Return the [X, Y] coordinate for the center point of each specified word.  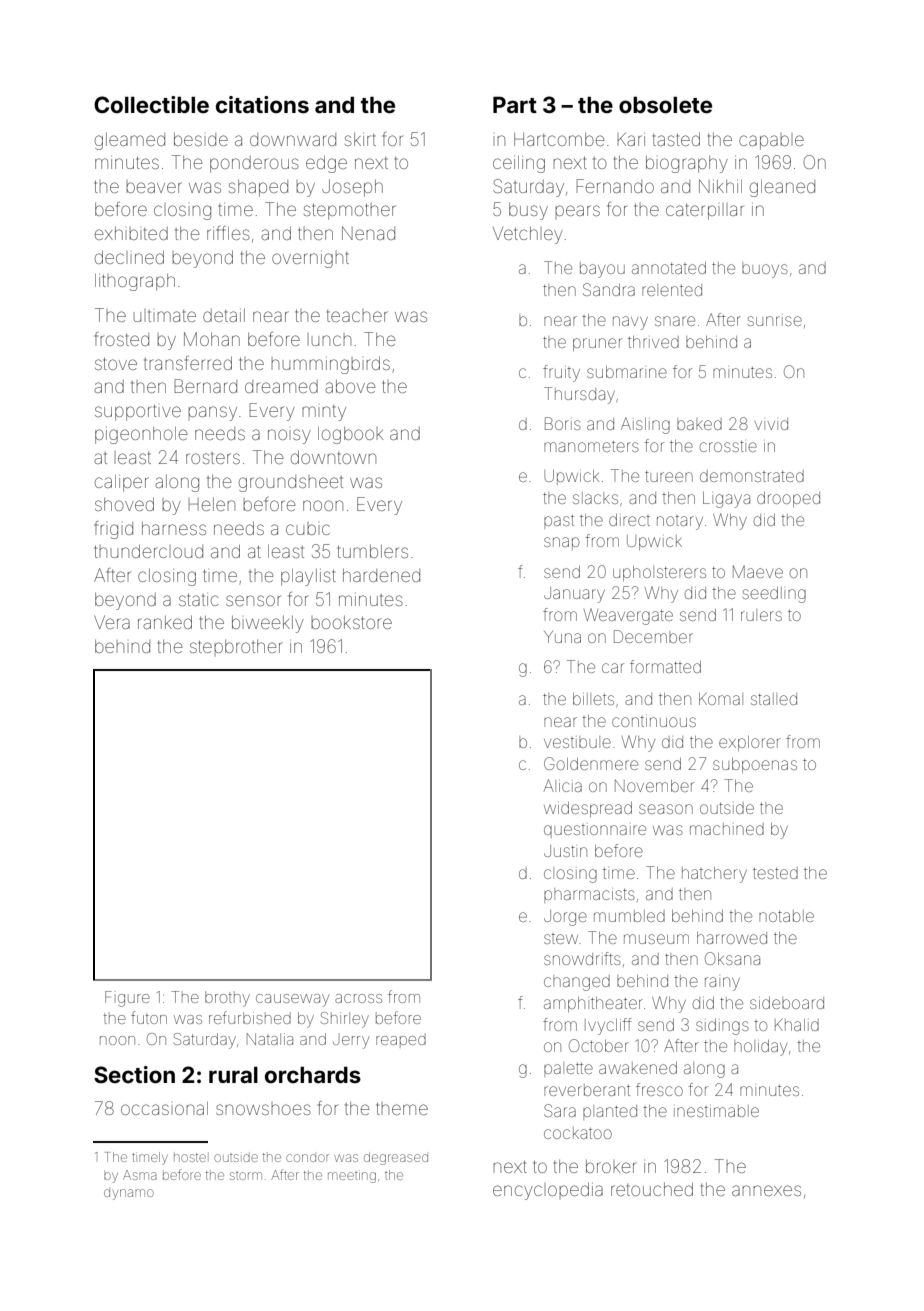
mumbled [629, 916]
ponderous [254, 164]
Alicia [563, 785]
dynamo [129, 1194]
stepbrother [236, 646]
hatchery [714, 875]
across [358, 998]
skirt [360, 139]
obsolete [665, 104]
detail [224, 315]
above [350, 386]
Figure [127, 999]
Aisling [645, 425]
